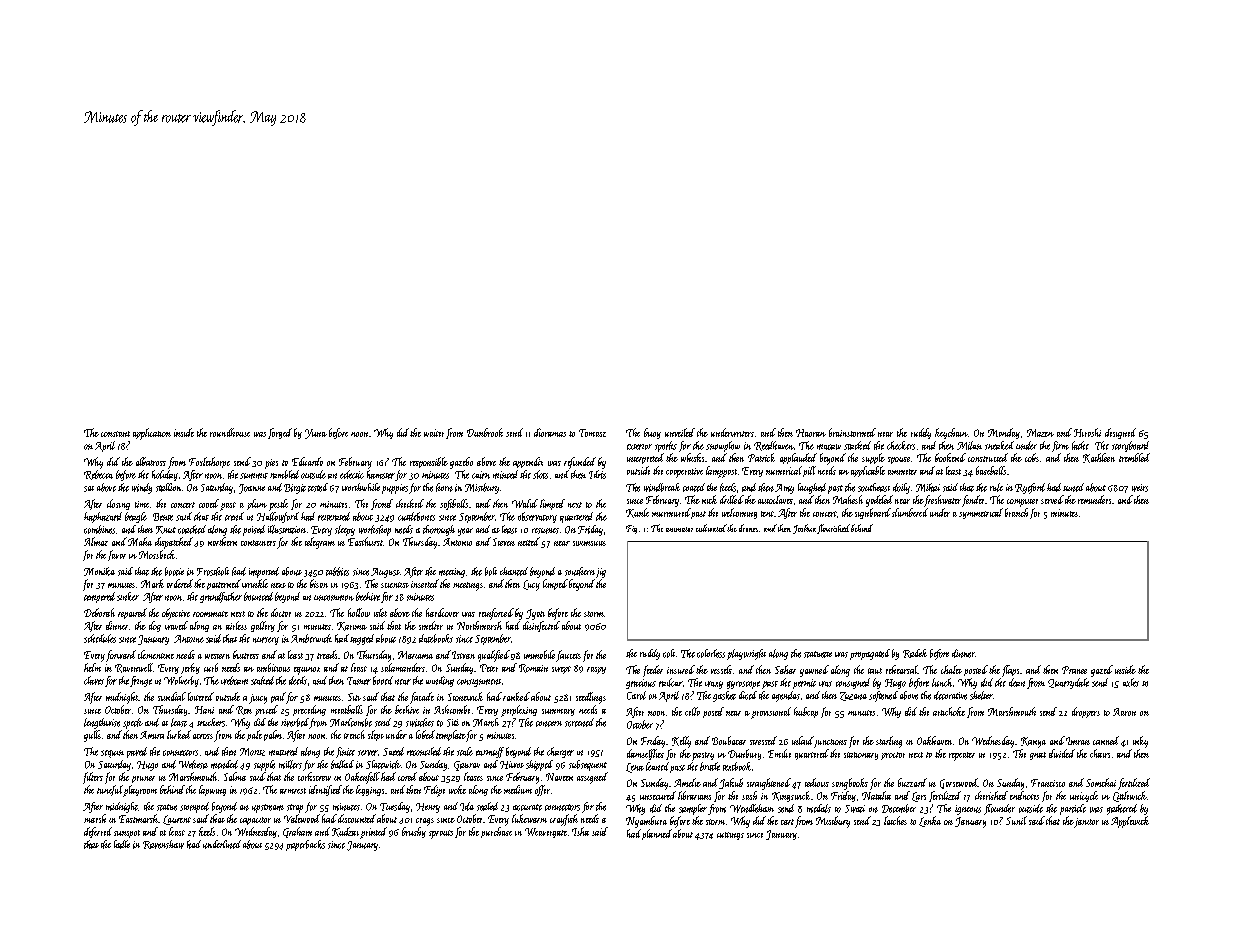 The image size is (1233, 952). Describe the element at coordinates (230, 432) in the image. I see `roundhouse` at that location.
